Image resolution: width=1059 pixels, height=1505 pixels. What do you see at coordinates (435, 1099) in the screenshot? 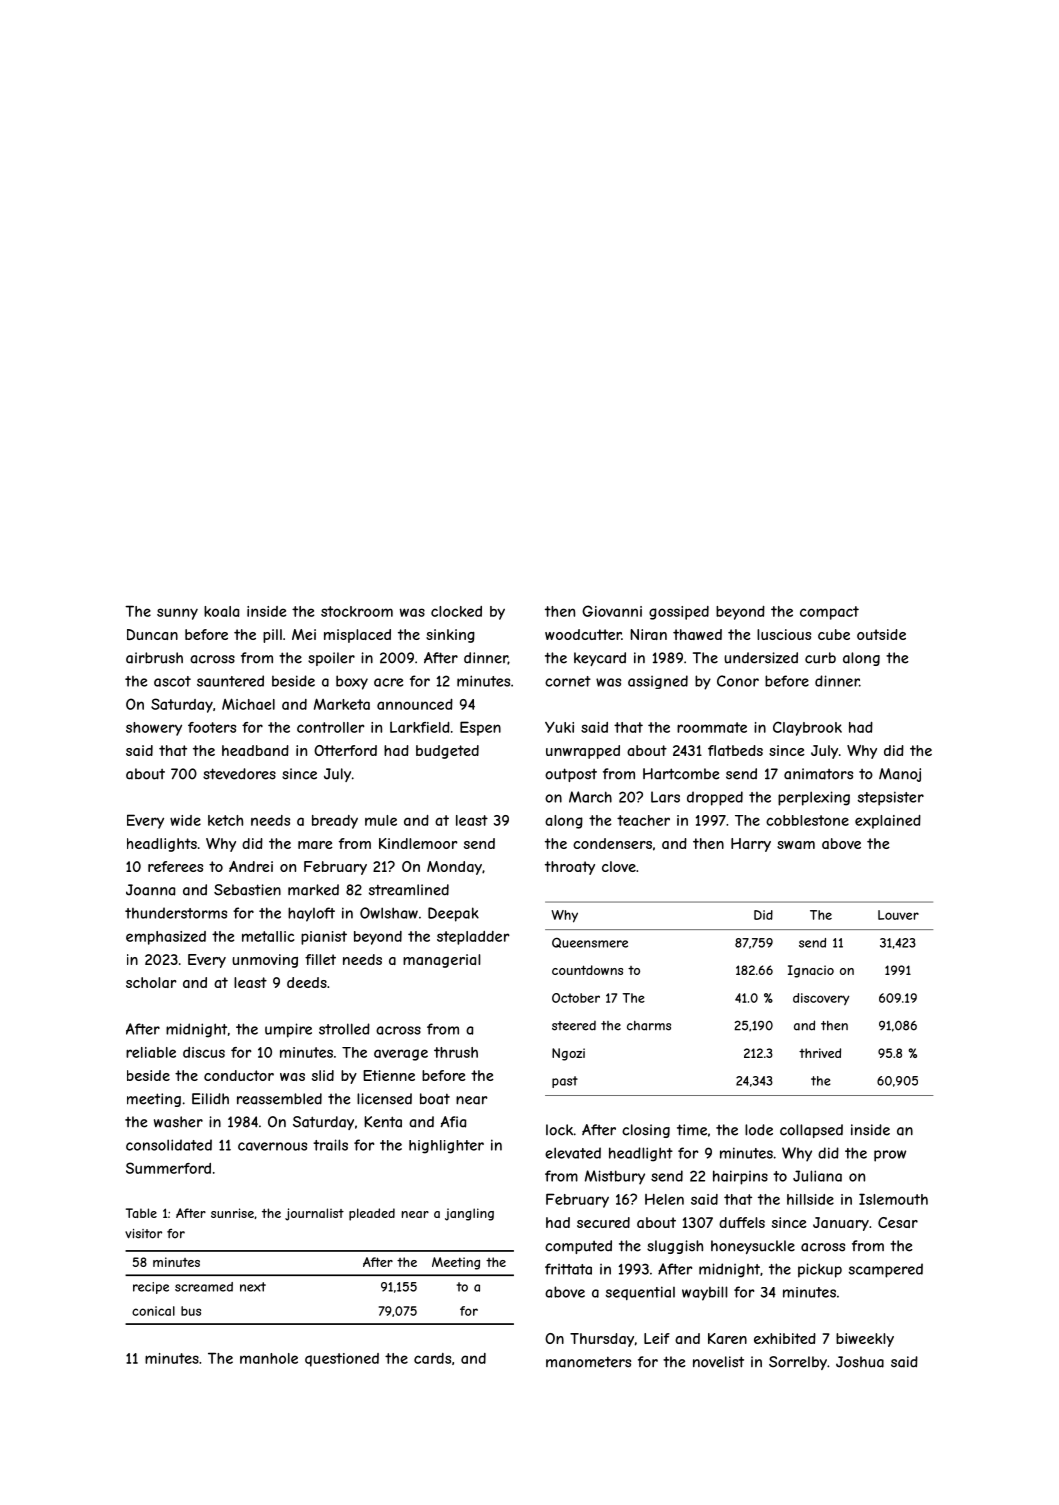
I see `boat` at bounding box center [435, 1099].
